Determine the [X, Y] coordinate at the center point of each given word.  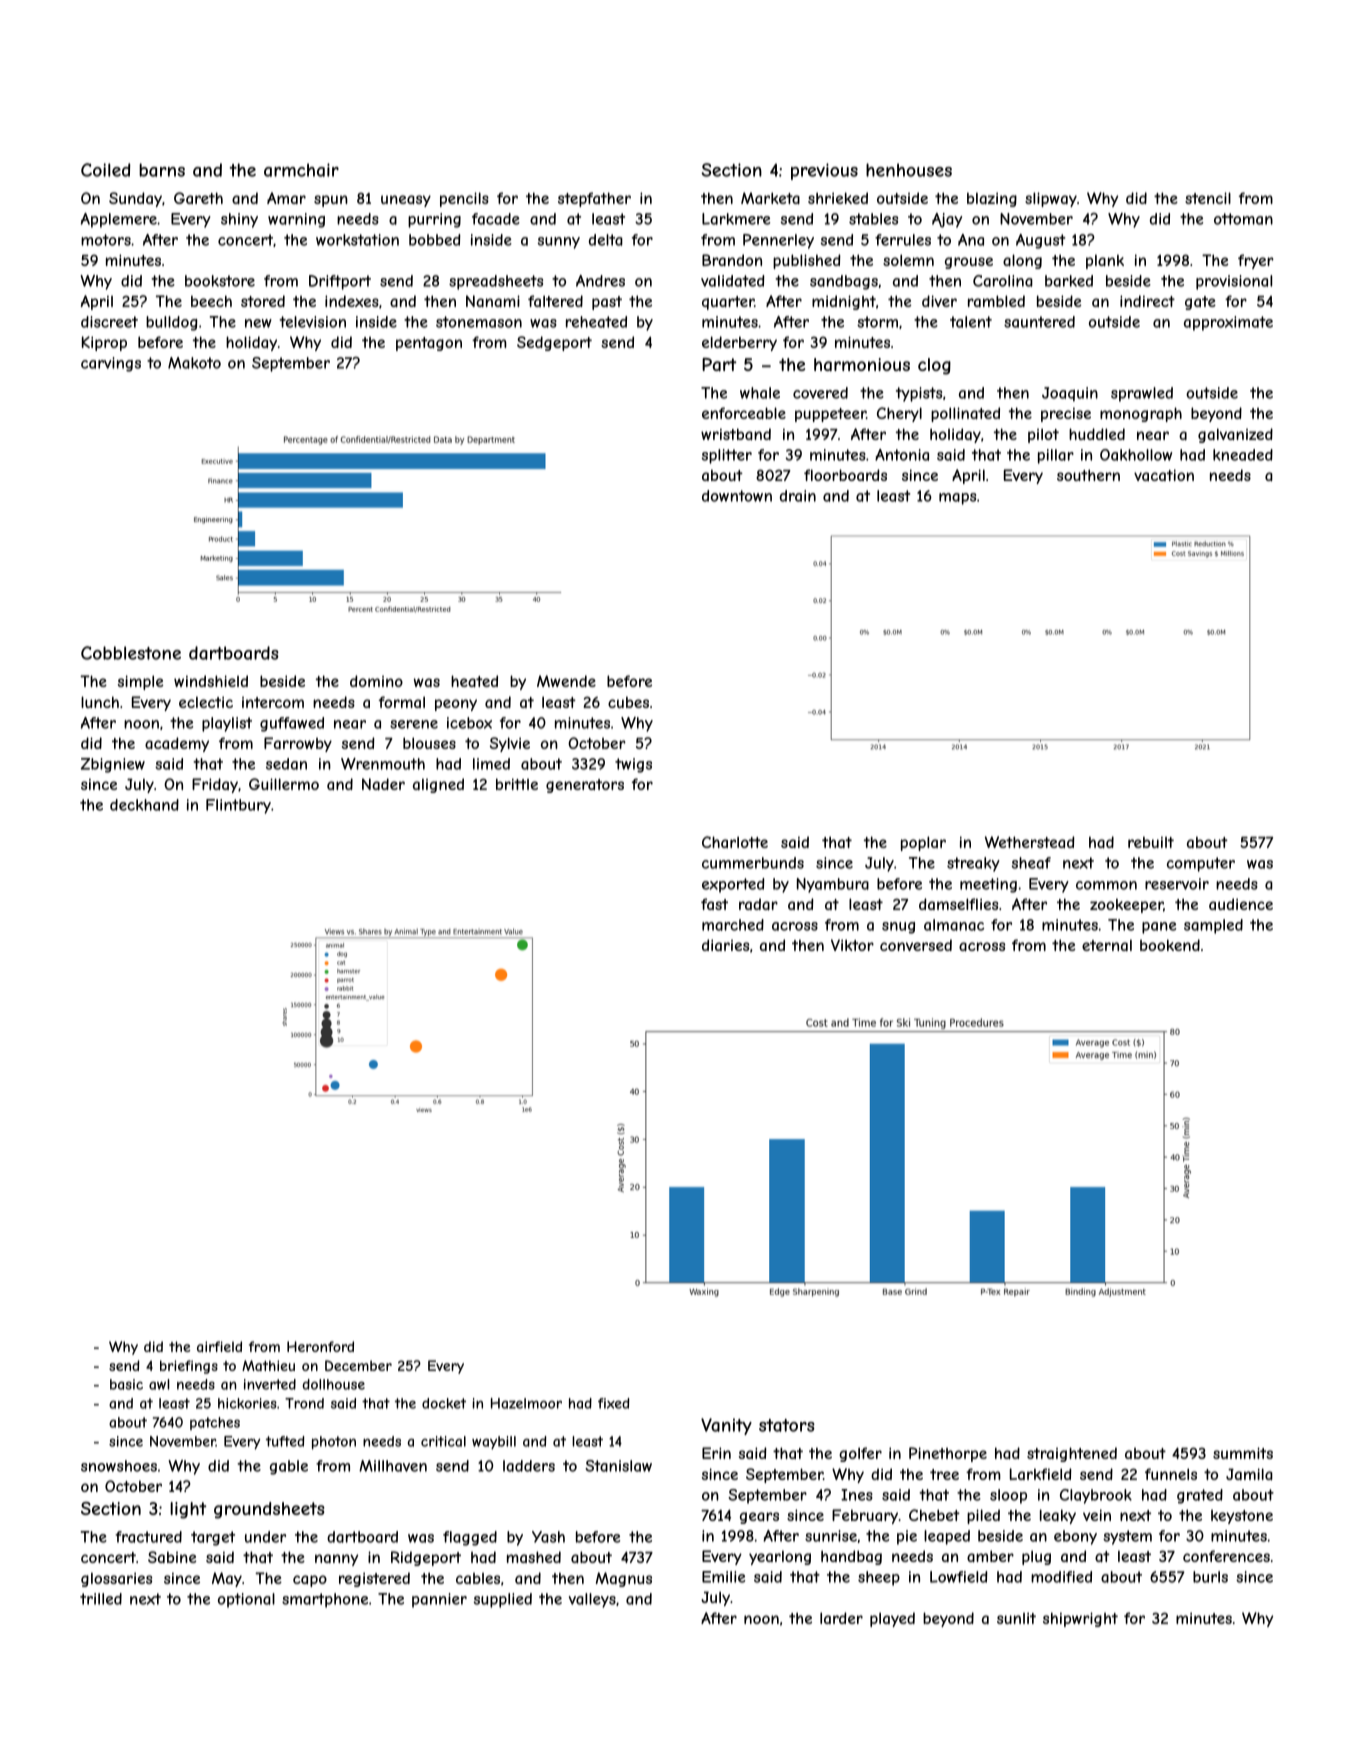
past [607, 303]
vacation [1164, 475]
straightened [1072, 1454]
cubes [628, 702]
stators [787, 1425]
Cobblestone [131, 653]
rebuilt [1151, 842]
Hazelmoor [526, 1403]
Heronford [320, 1346]
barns [162, 170]
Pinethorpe [948, 1454]
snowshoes [119, 1466]
